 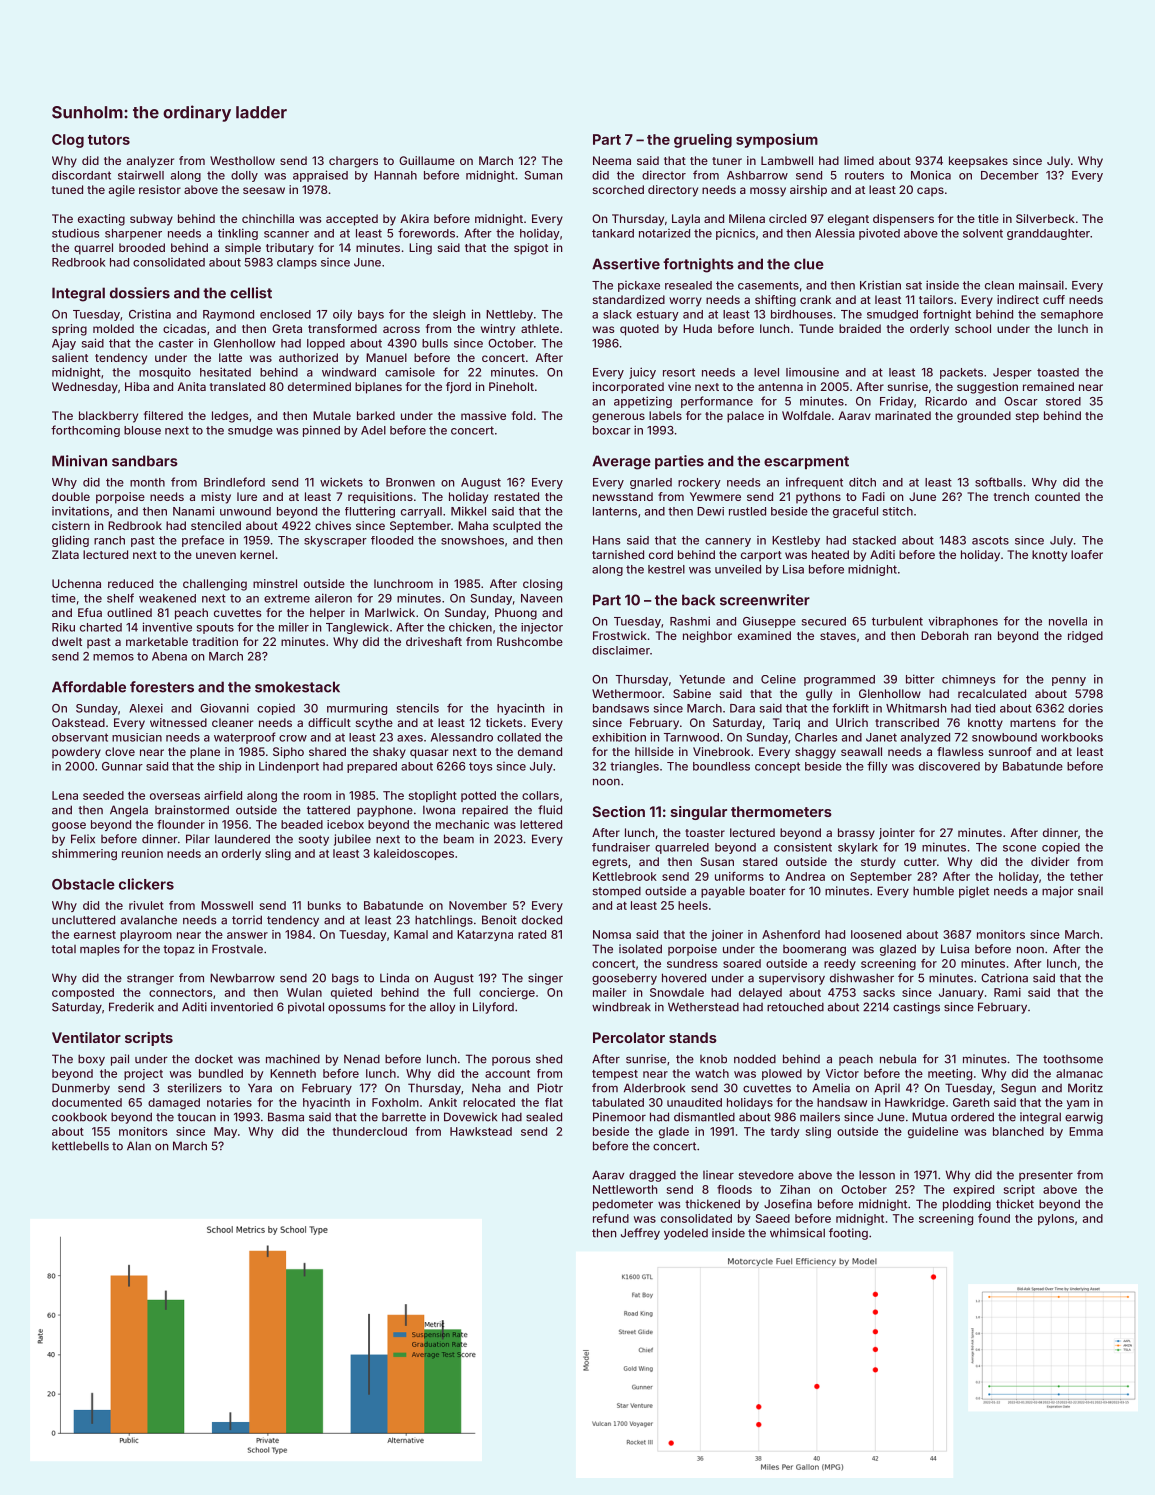 I want to click on kettlebells, so click(x=80, y=1146).
